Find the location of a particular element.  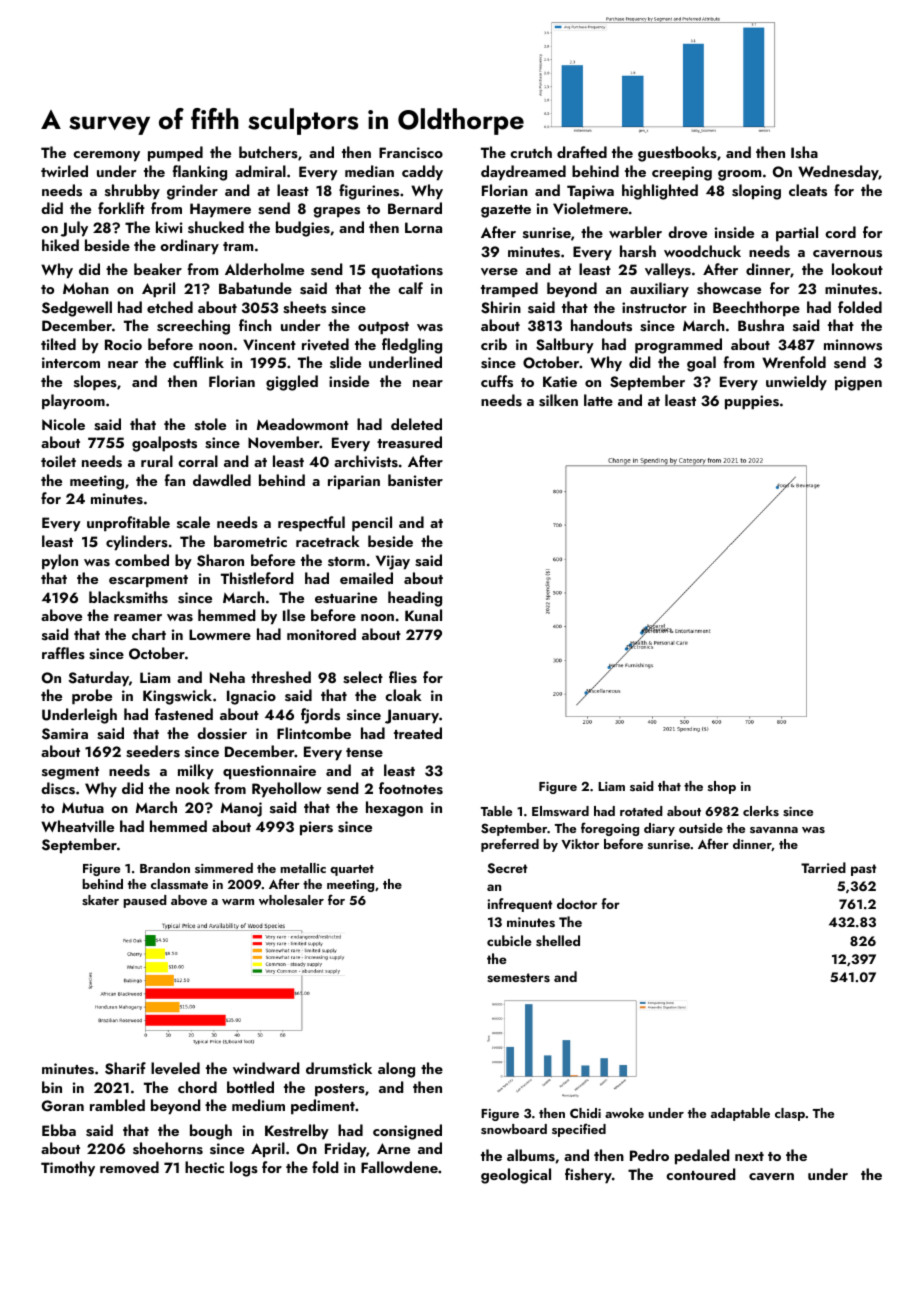

cubicle is located at coordinates (509, 940).
